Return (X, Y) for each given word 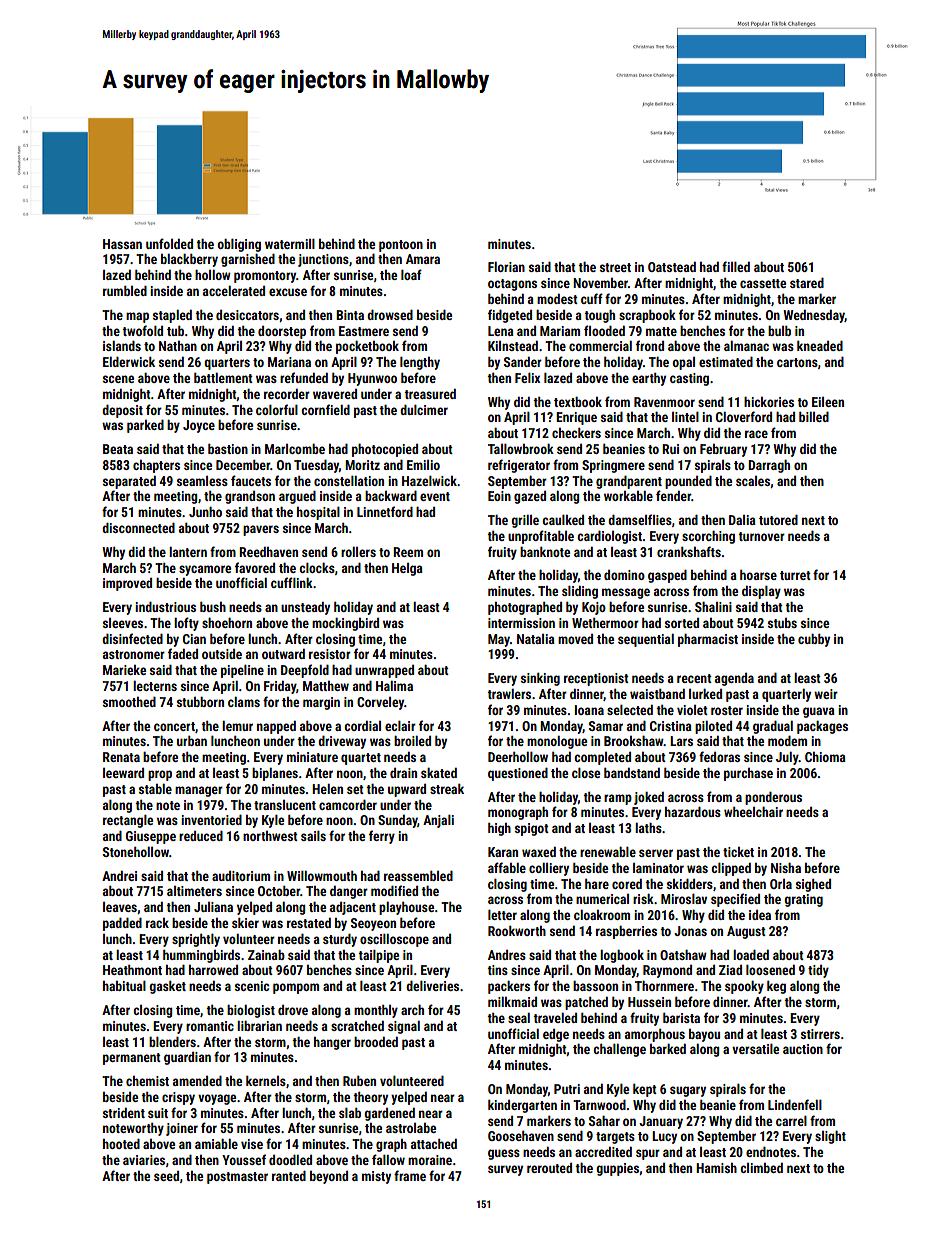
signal (404, 1027)
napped (276, 727)
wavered (335, 394)
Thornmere (664, 986)
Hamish (716, 1168)
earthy (649, 379)
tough (599, 316)
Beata (118, 449)
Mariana (289, 362)
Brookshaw (634, 741)
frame (410, 1175)
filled (736, 266)
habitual (124, 986)
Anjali (438, 821)
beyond (329, 1177)
